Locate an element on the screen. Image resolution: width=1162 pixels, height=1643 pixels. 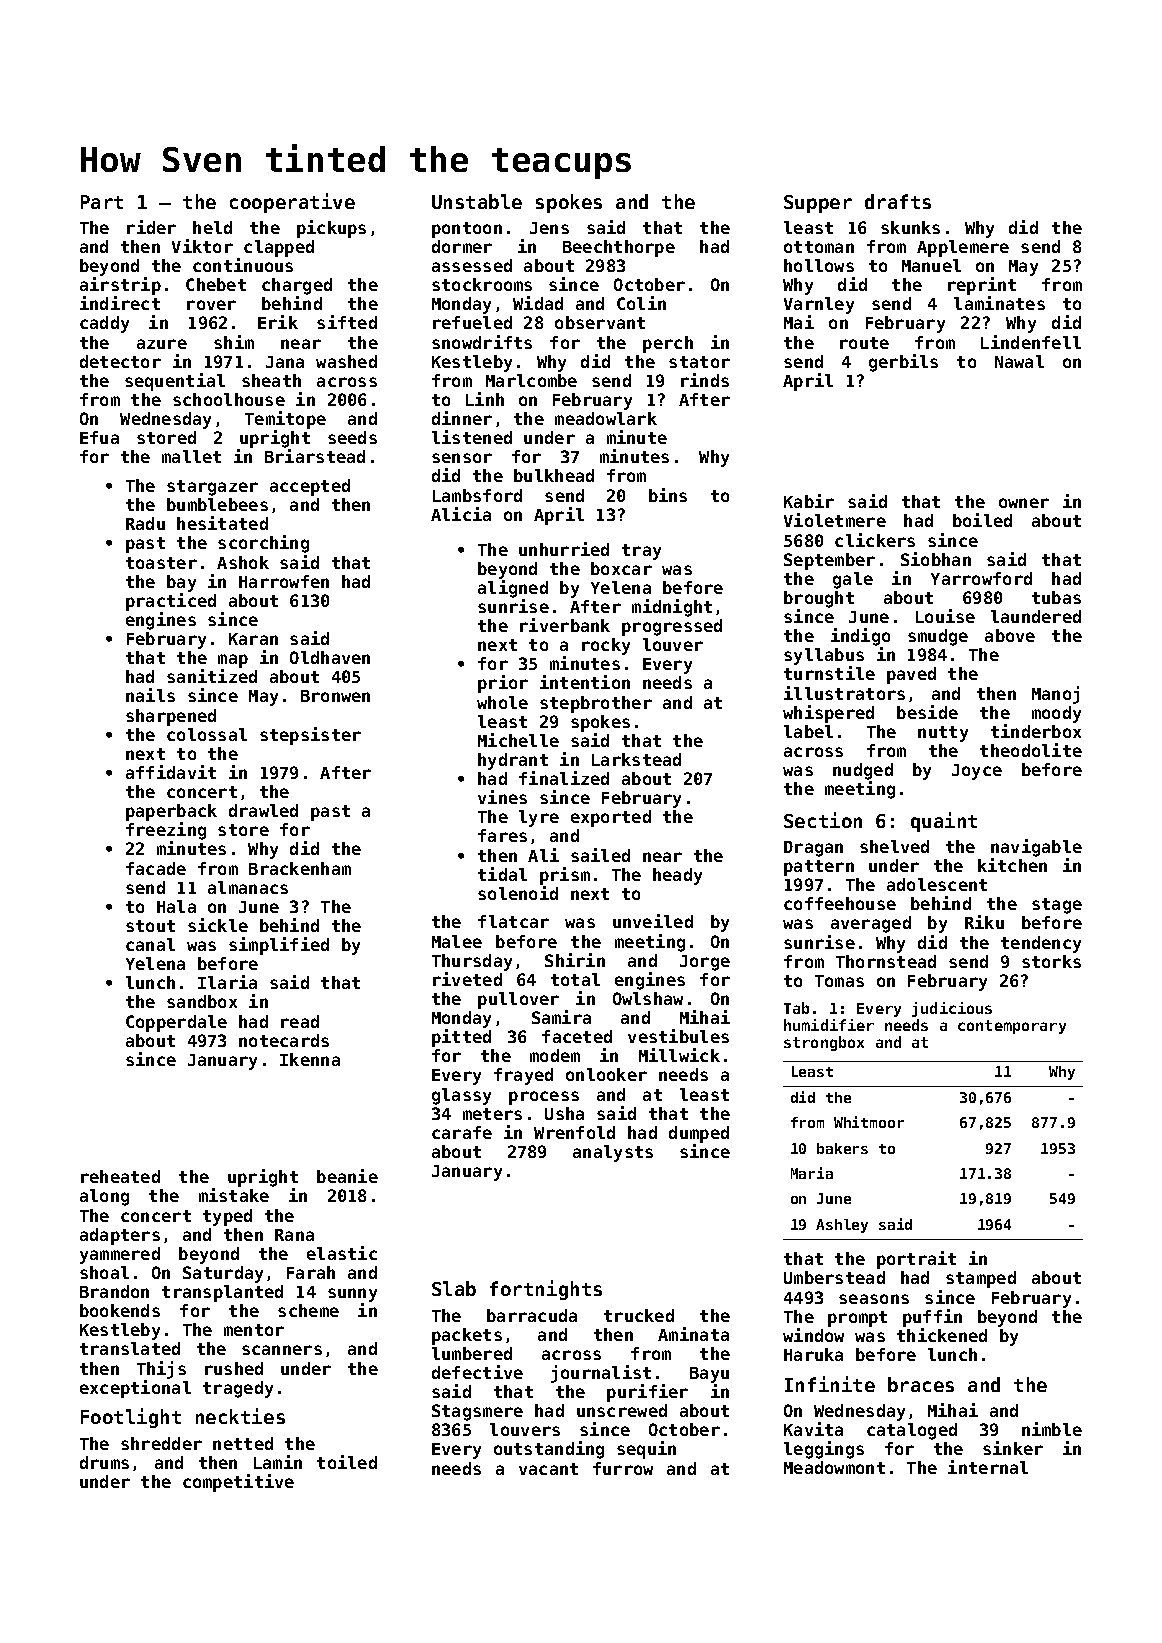
sequin is located at coordinates (646, 1450).
